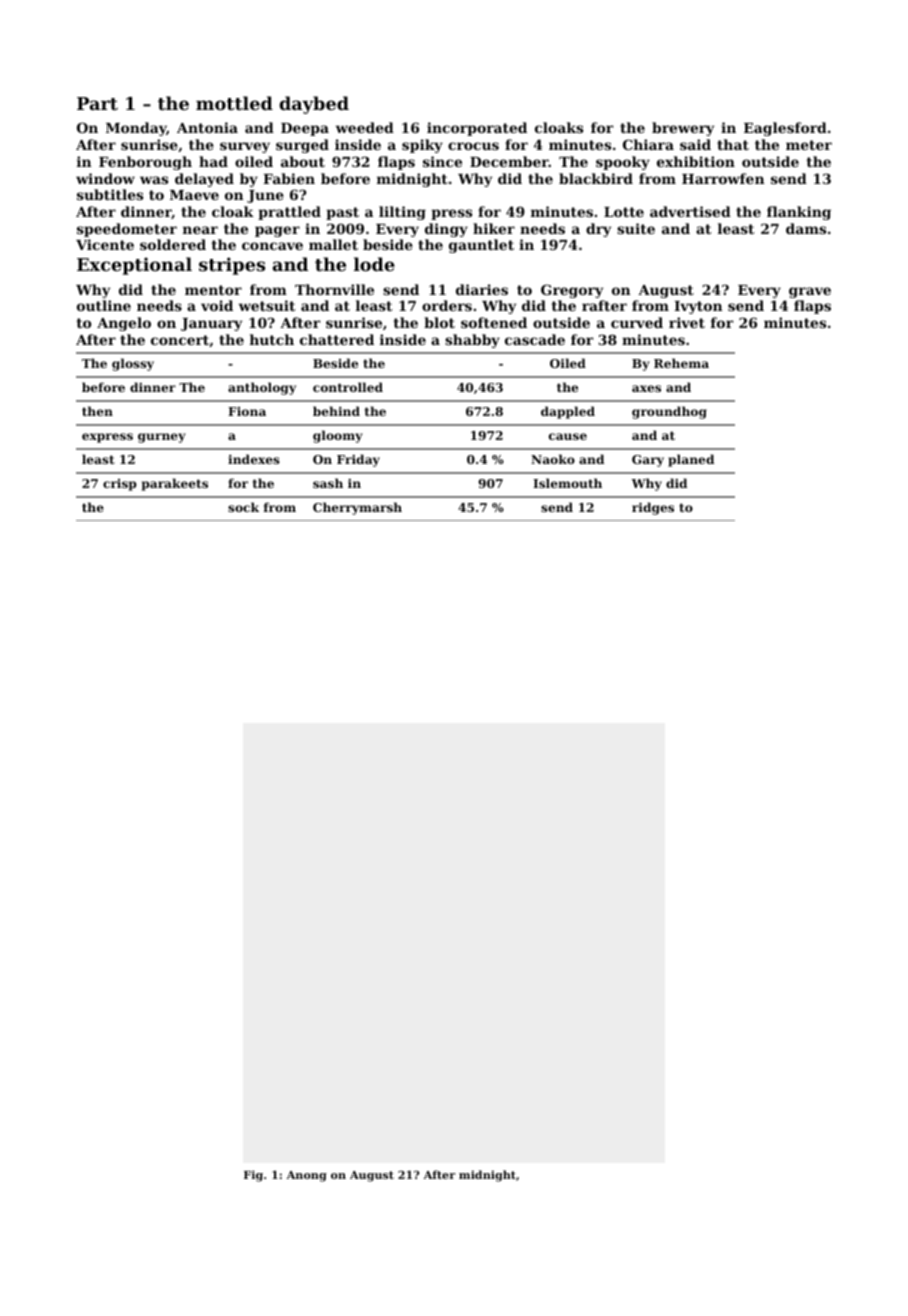 Image resolution: width=908 pixels, height=1316 pixels. I want to click on Part, so click(97, 103).
